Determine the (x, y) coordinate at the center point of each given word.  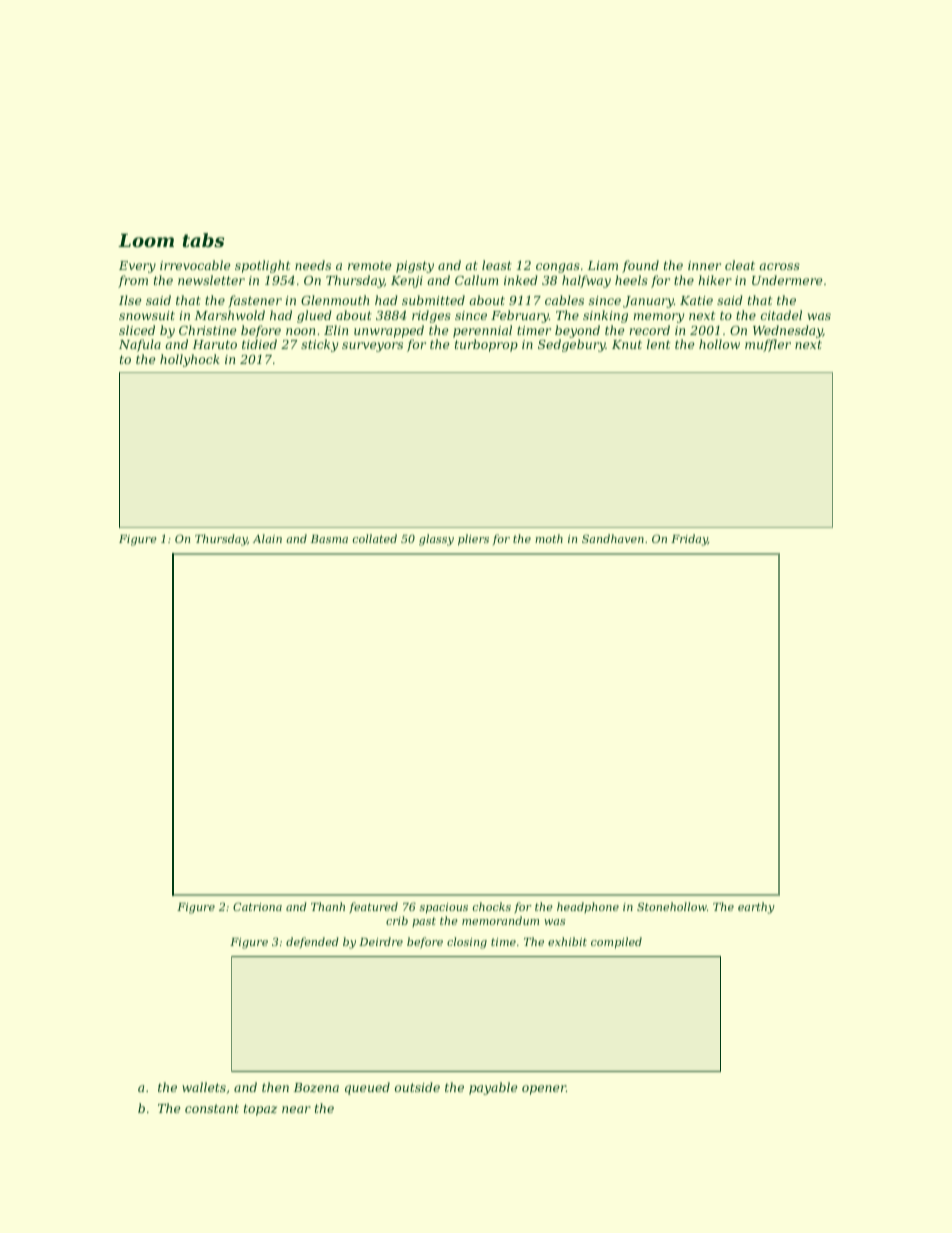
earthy (756, 908)
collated (375, 538)
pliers (473, 540)
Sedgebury (572, 345)
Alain (267, 538)
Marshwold (229, 315)
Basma (329, 539)
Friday (689, 540)
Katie (696, 300)
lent (658, 344)
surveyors (372, 347)
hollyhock (190, 360)
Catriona (257, 906)
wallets (204, 1087)
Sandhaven (613, 538)
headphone (588, 907)
